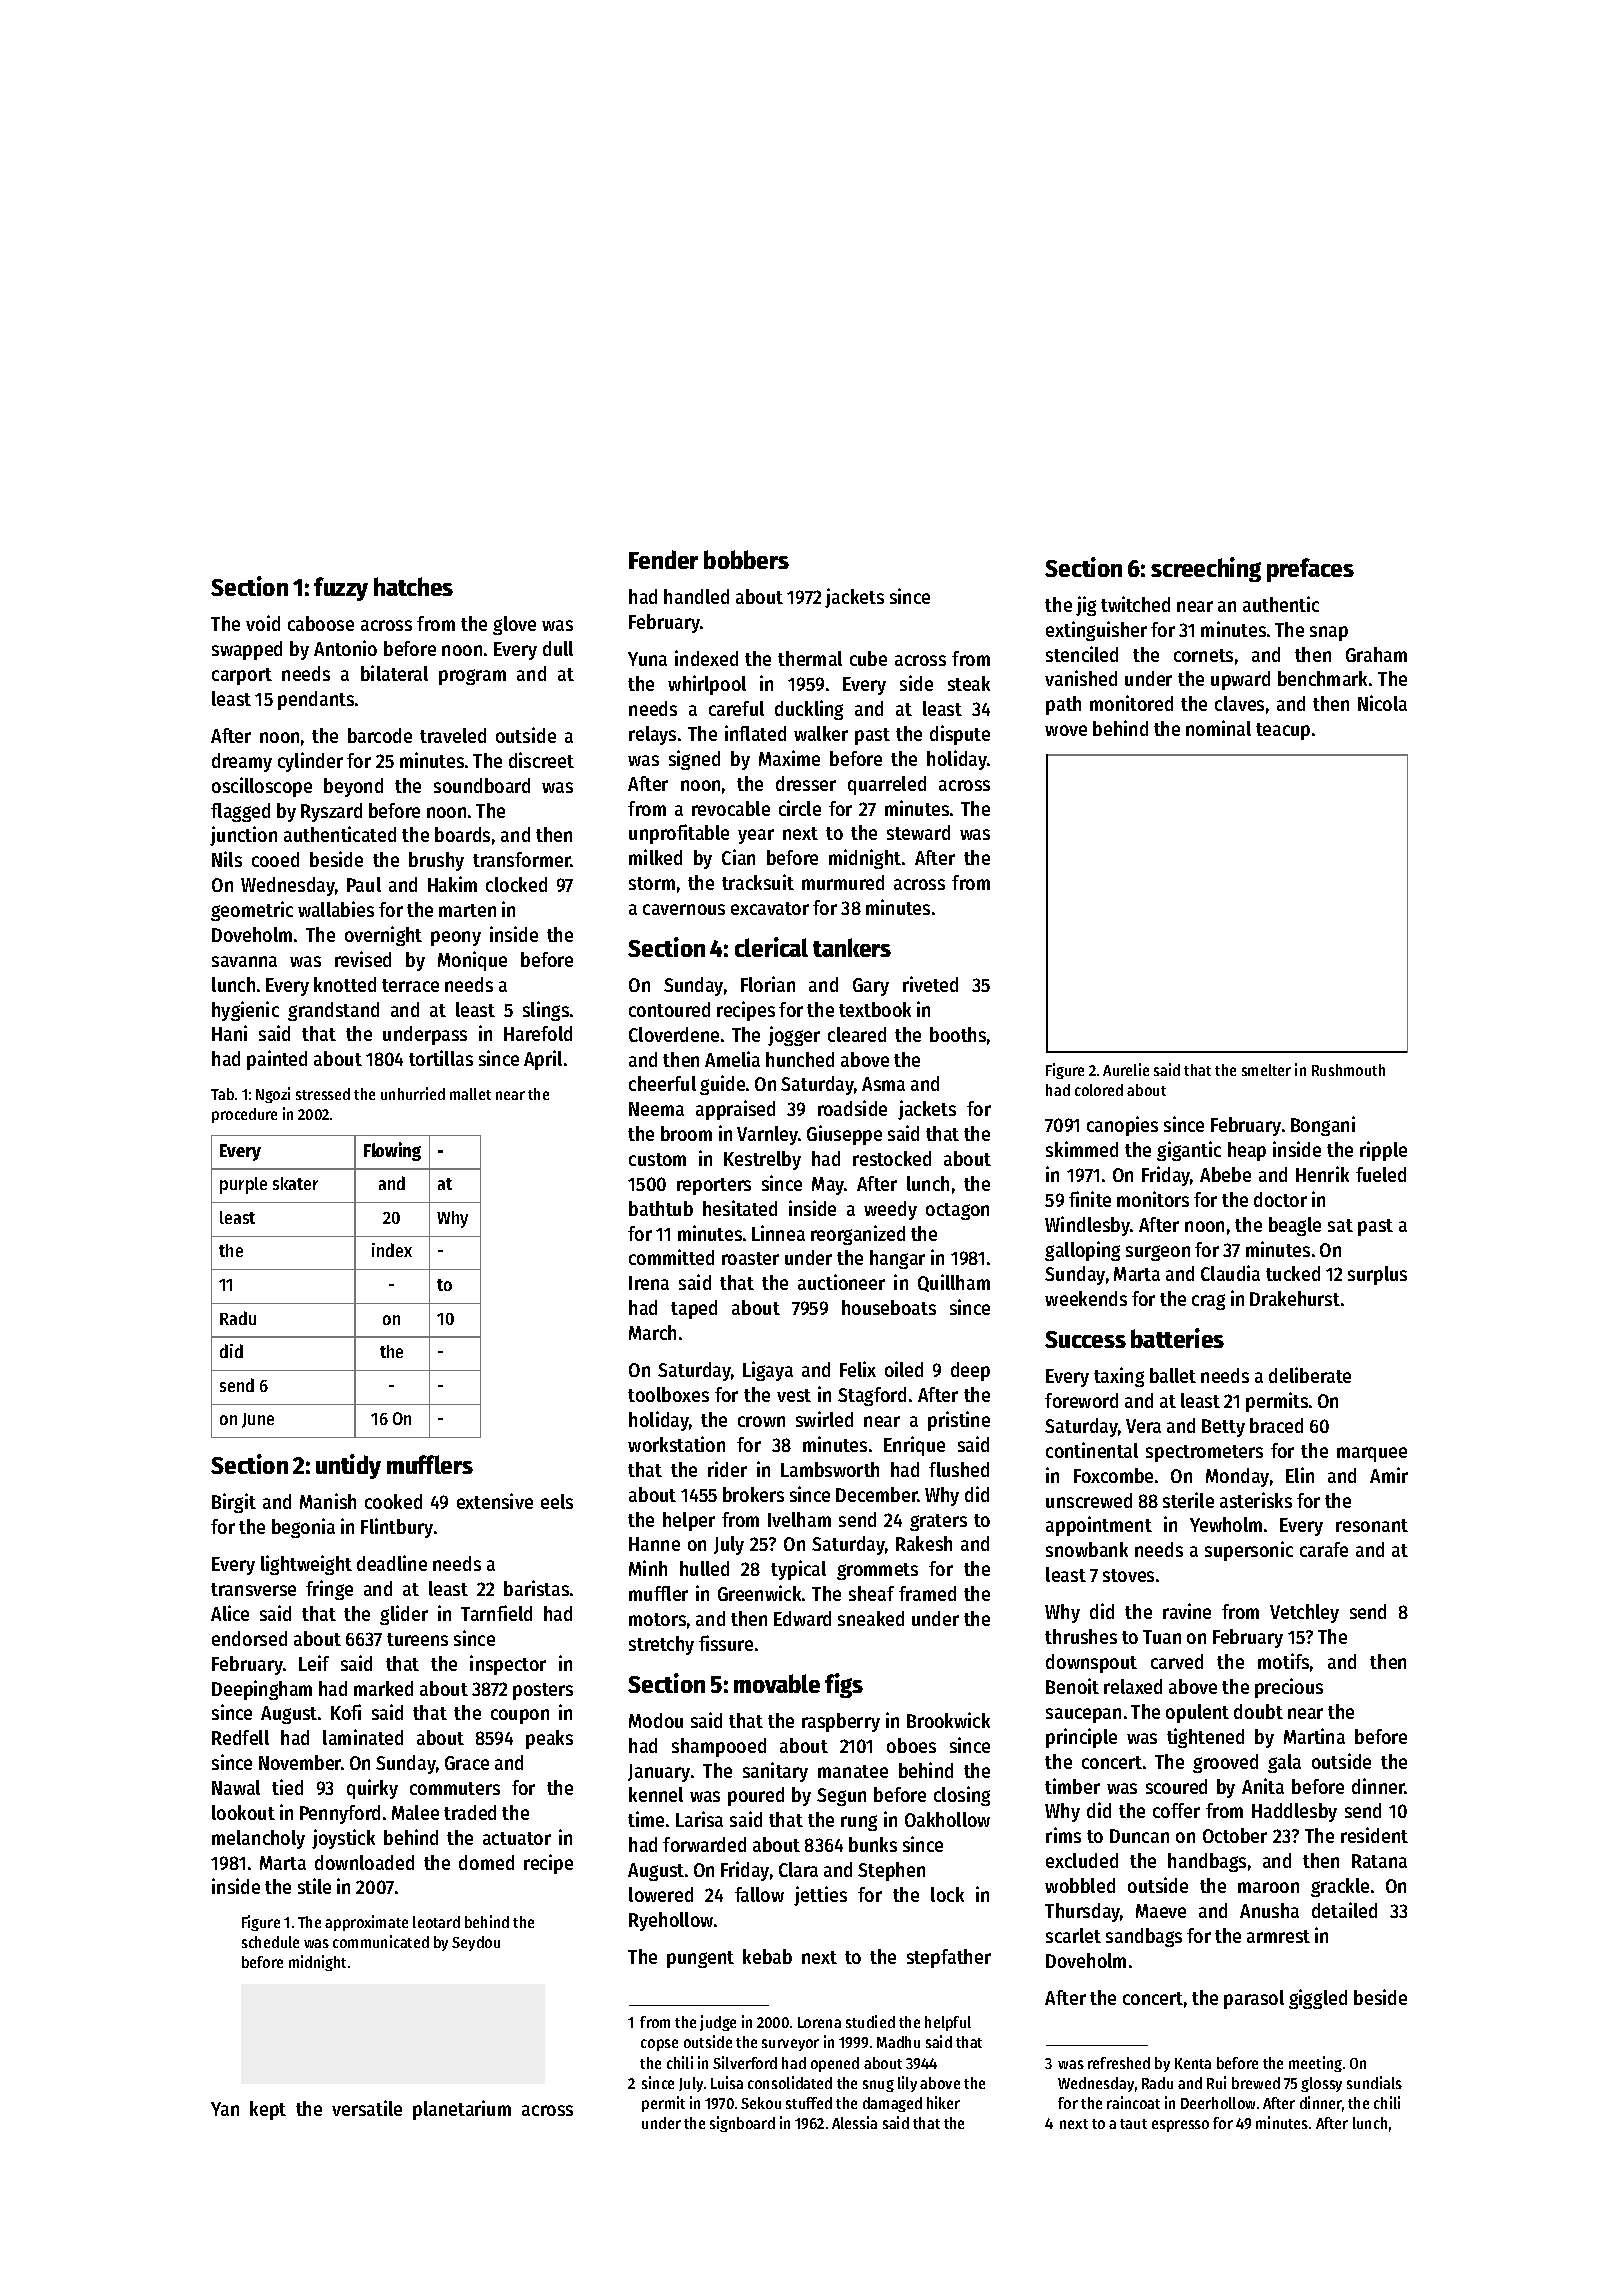 The width and height of the screenshot is (1620, 2292). What do you see at coordinates (1206, 569) in the screenshot?
I see `screeching` at bounding box center [1206, 569].
